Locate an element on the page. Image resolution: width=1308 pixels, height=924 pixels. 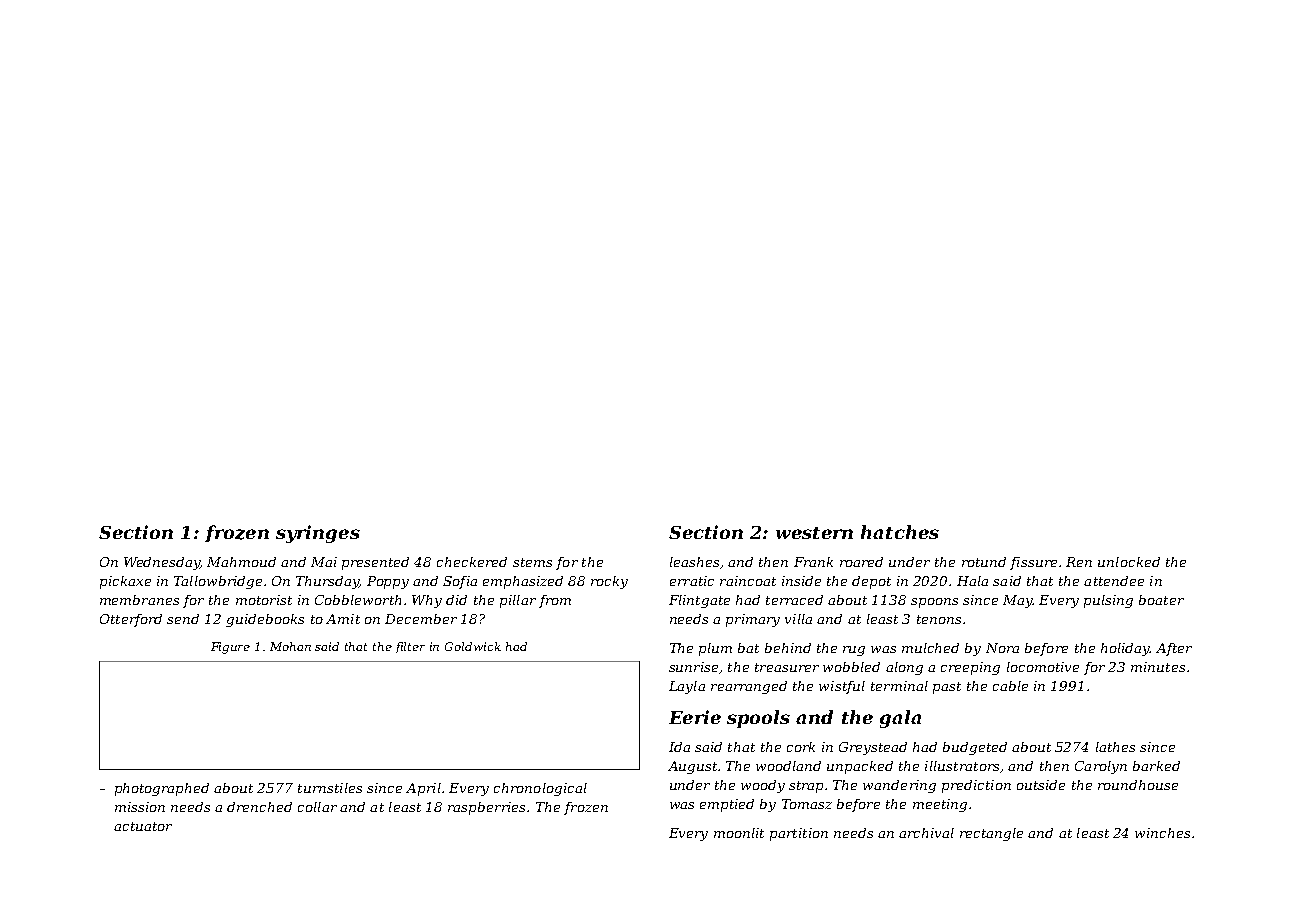
winches is located at coordinates (1162, 833).
